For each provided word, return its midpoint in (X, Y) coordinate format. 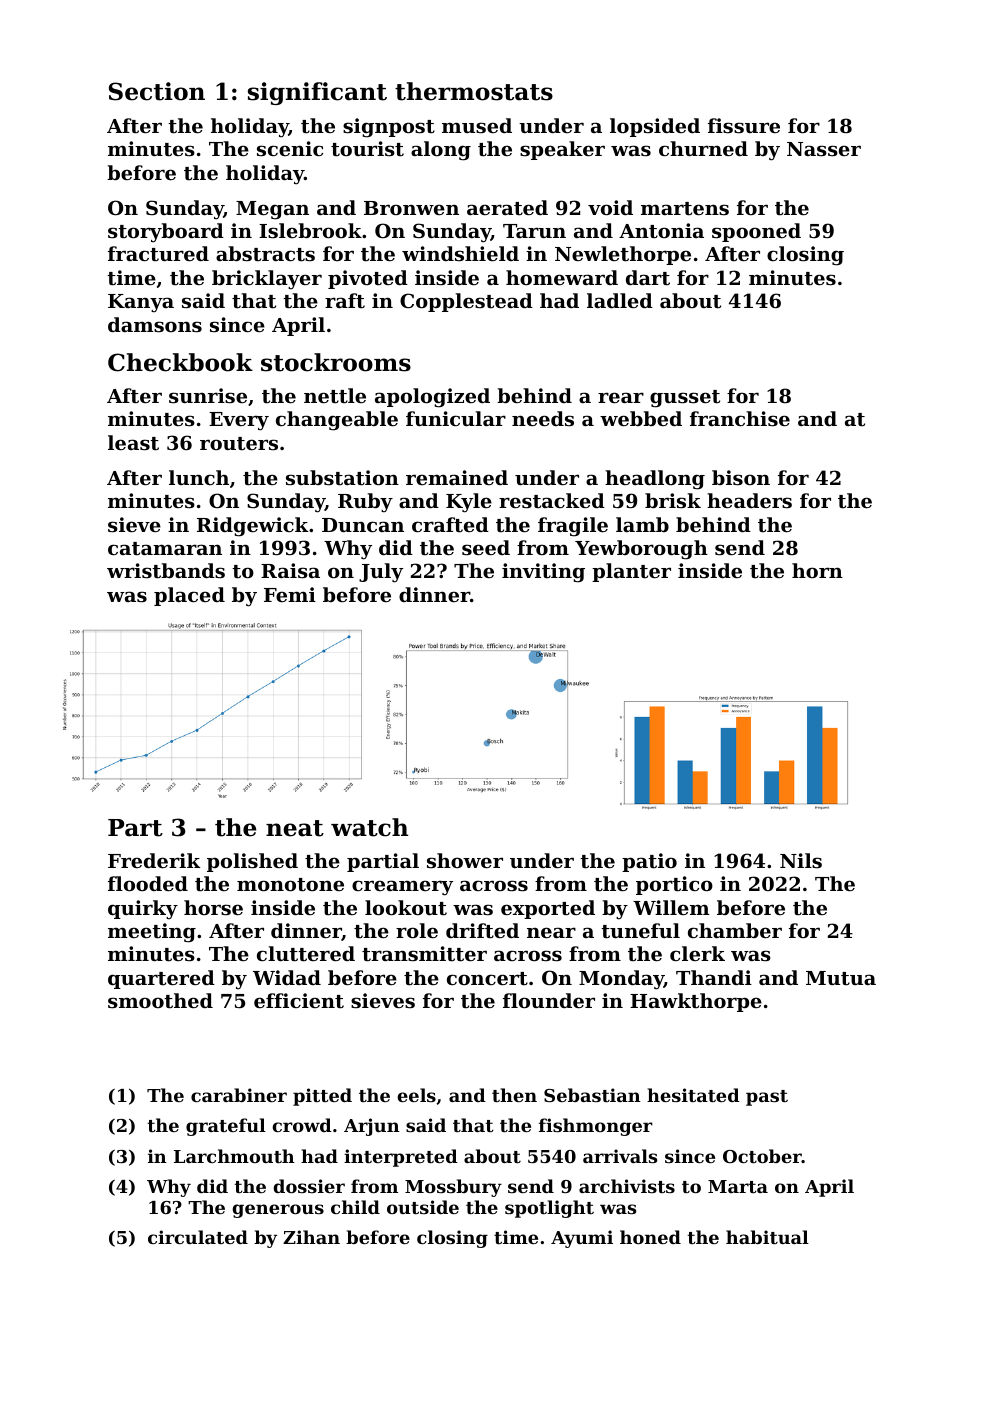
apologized (432, 398)
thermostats (474, 91)
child (355, 1207)
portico (674, 885)
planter (631, 572)
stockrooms (336, 362)
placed (189, 596)
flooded (148, 883)
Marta (738, 1186)
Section (157, 91)
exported (548, 909)
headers (749, 500)
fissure (744, 125)
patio (649, 862)
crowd (302, 1125)
